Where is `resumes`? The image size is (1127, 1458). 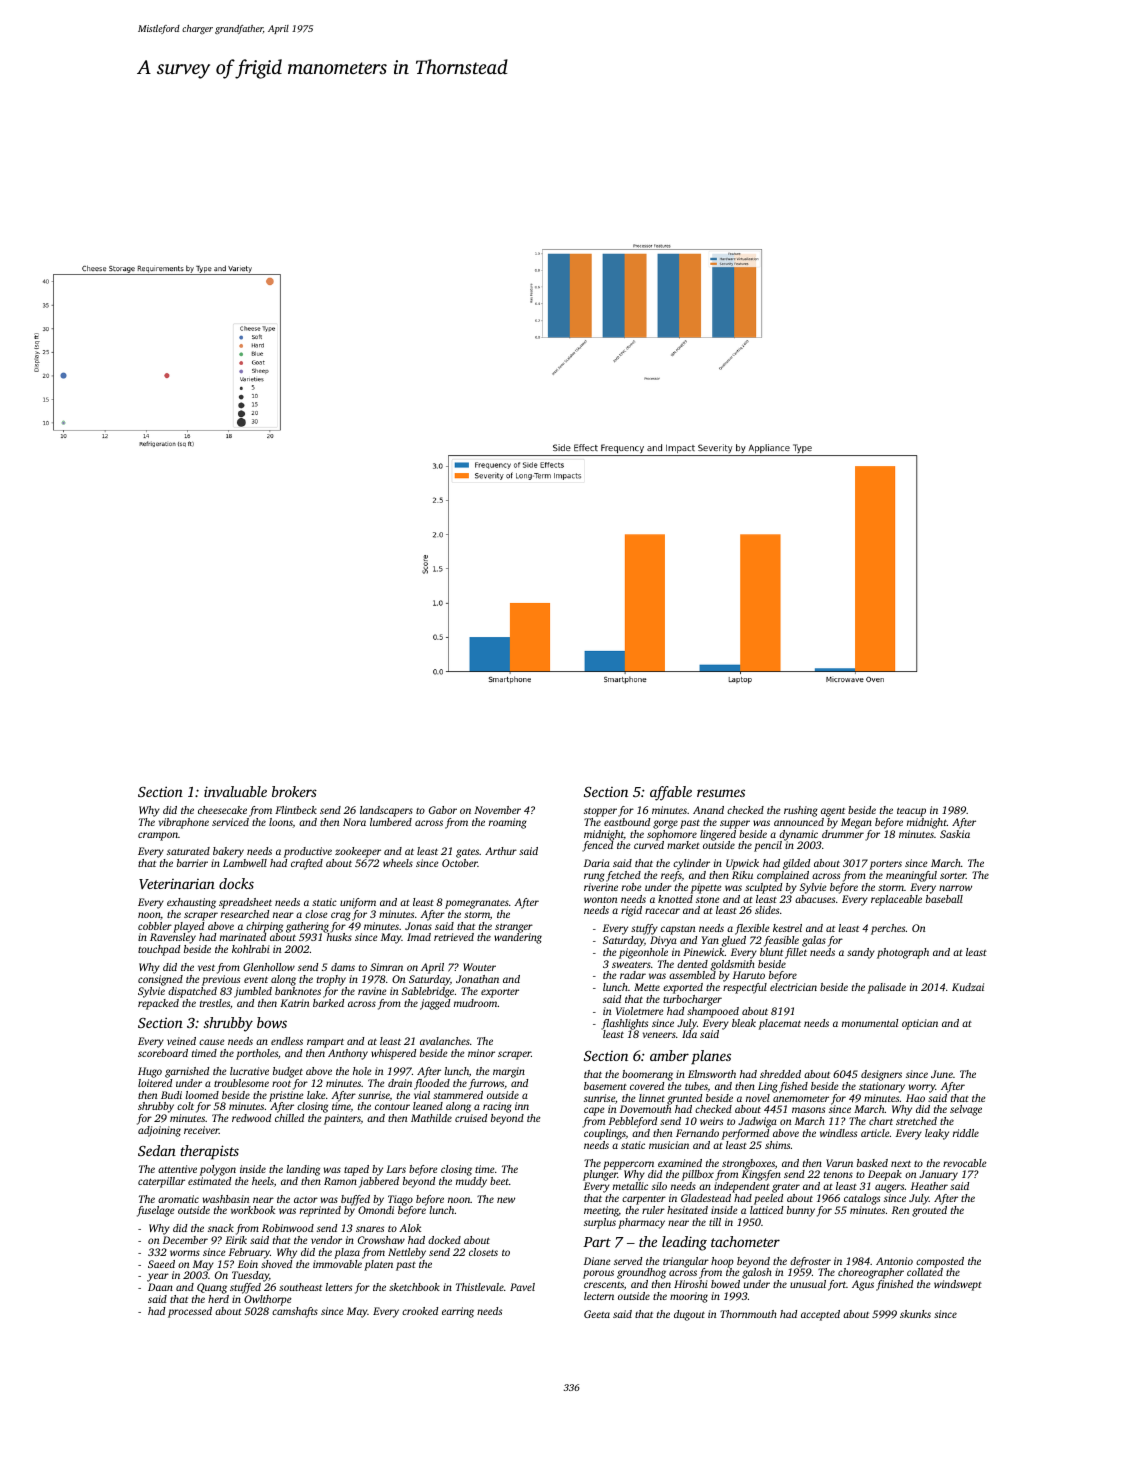
resumes is located at coordinates (721, 793).
